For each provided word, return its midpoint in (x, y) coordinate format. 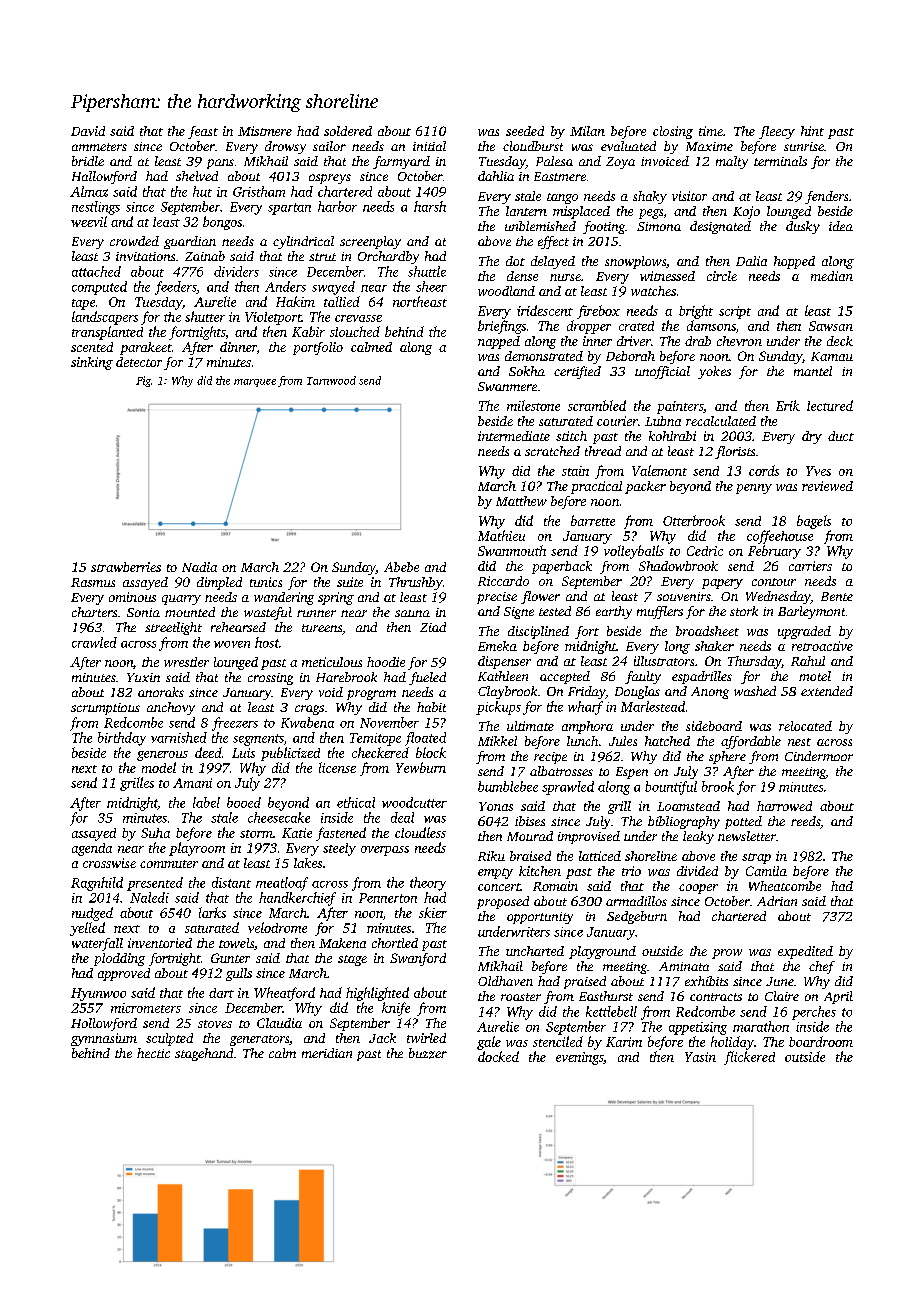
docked (498, 1056)
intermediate (514, 436)
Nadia (199, 567)
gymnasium (104, 1039)
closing (673, 132)
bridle (88, 161)
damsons (711, 325)
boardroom (821, 1041)
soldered (348, 131)
